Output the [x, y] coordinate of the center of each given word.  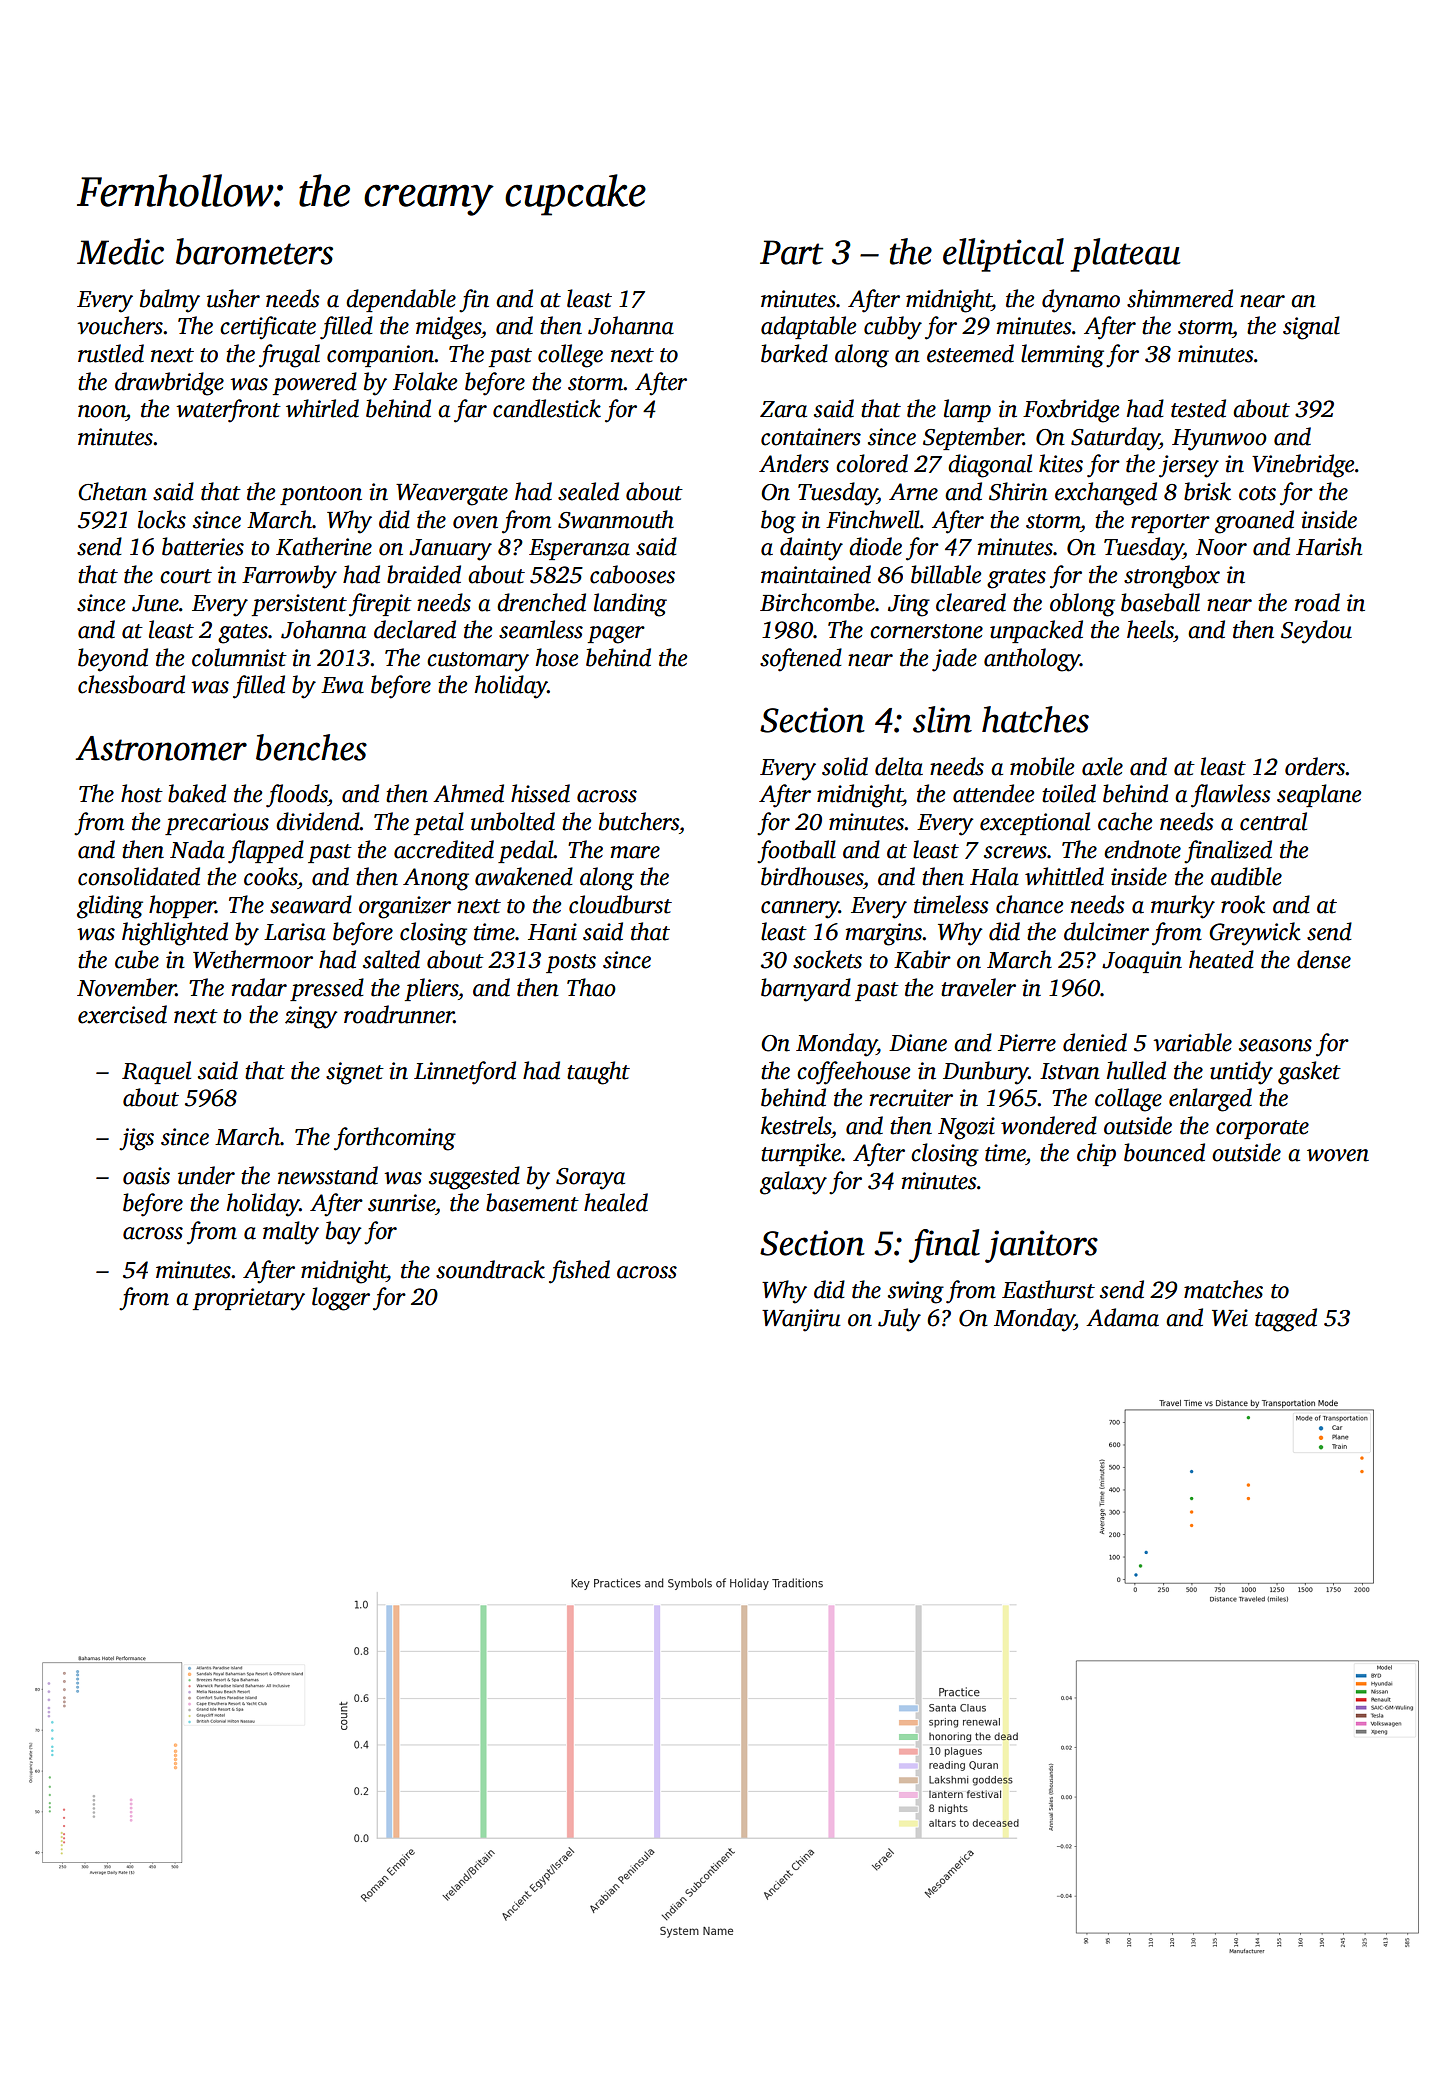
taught [598, 1073]
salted [391, 959]
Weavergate [452, 495]
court [186, 576]
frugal [289, 356]
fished [579, 1272]
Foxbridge [1071, 411]
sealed [588, 491]
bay [344, 1233]
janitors [1041, 1246]
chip [1096, 1154]
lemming [1062, 356]
